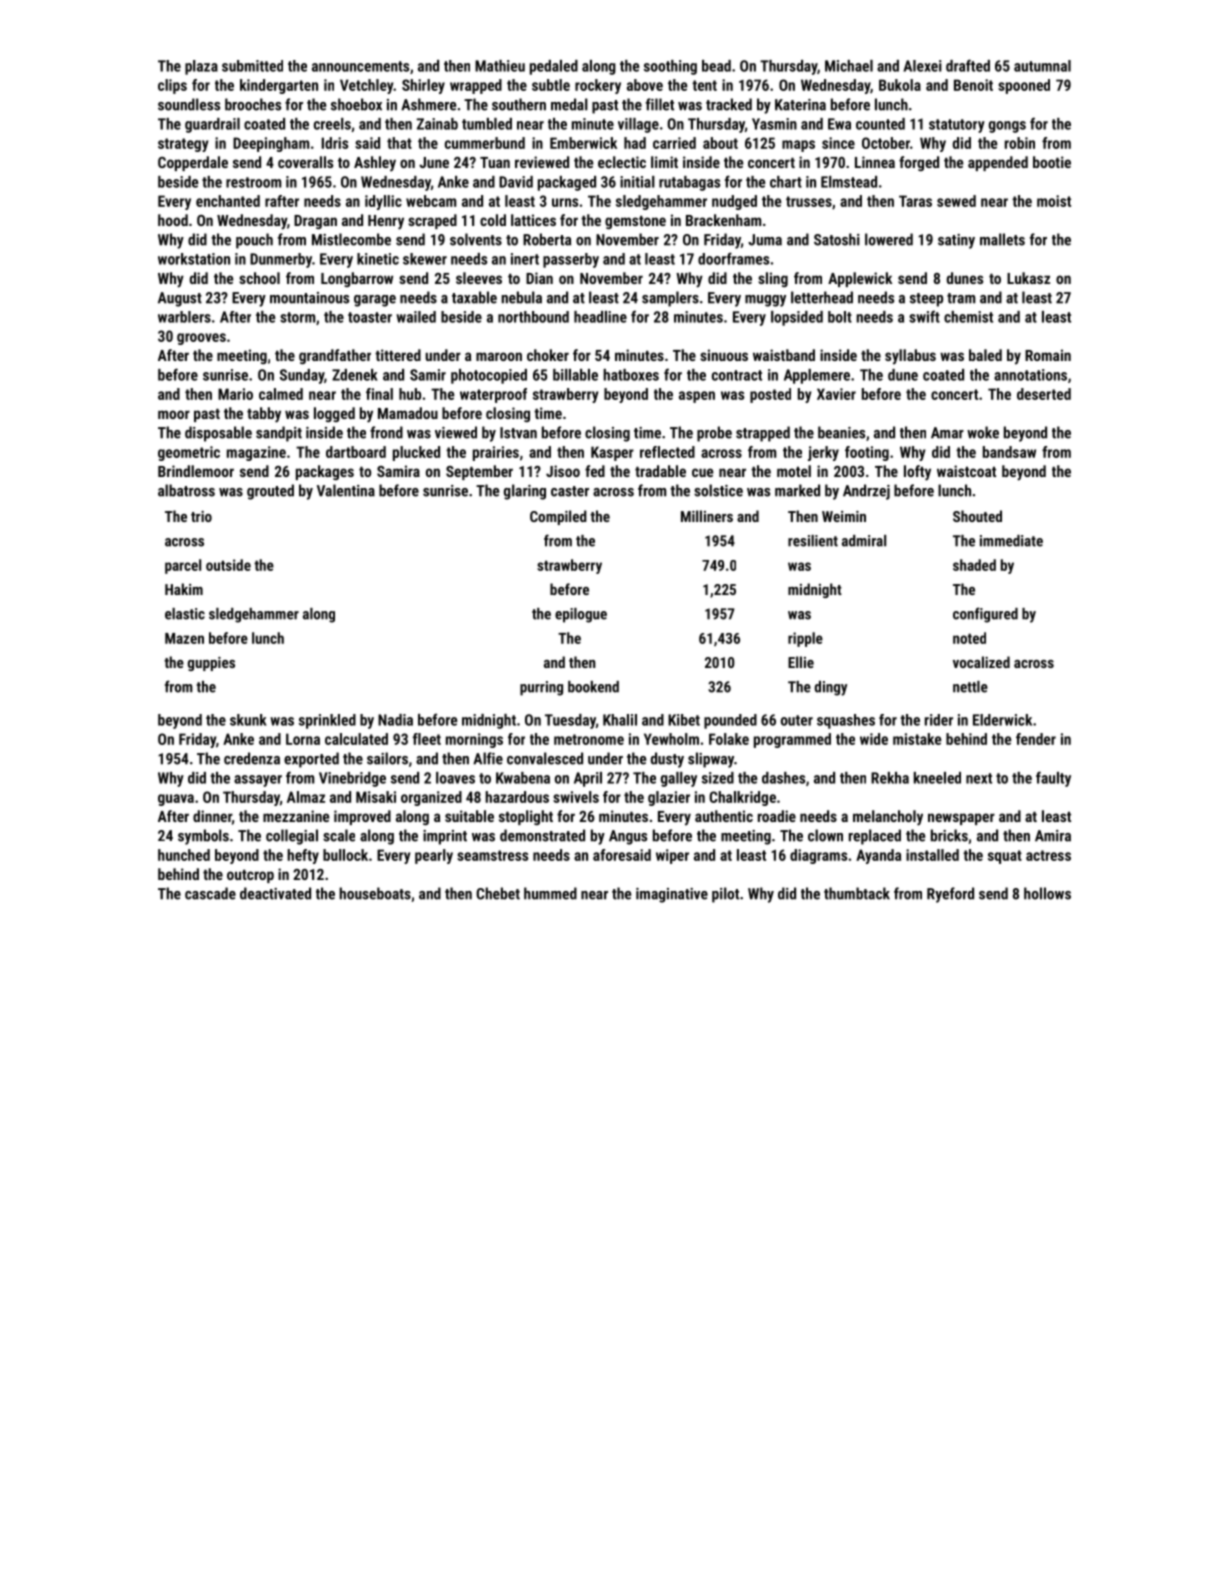 The image size is (1229, 1591). Describe the element at coordinates (600, 317) in the screenshot. I see `headline` at that location.
